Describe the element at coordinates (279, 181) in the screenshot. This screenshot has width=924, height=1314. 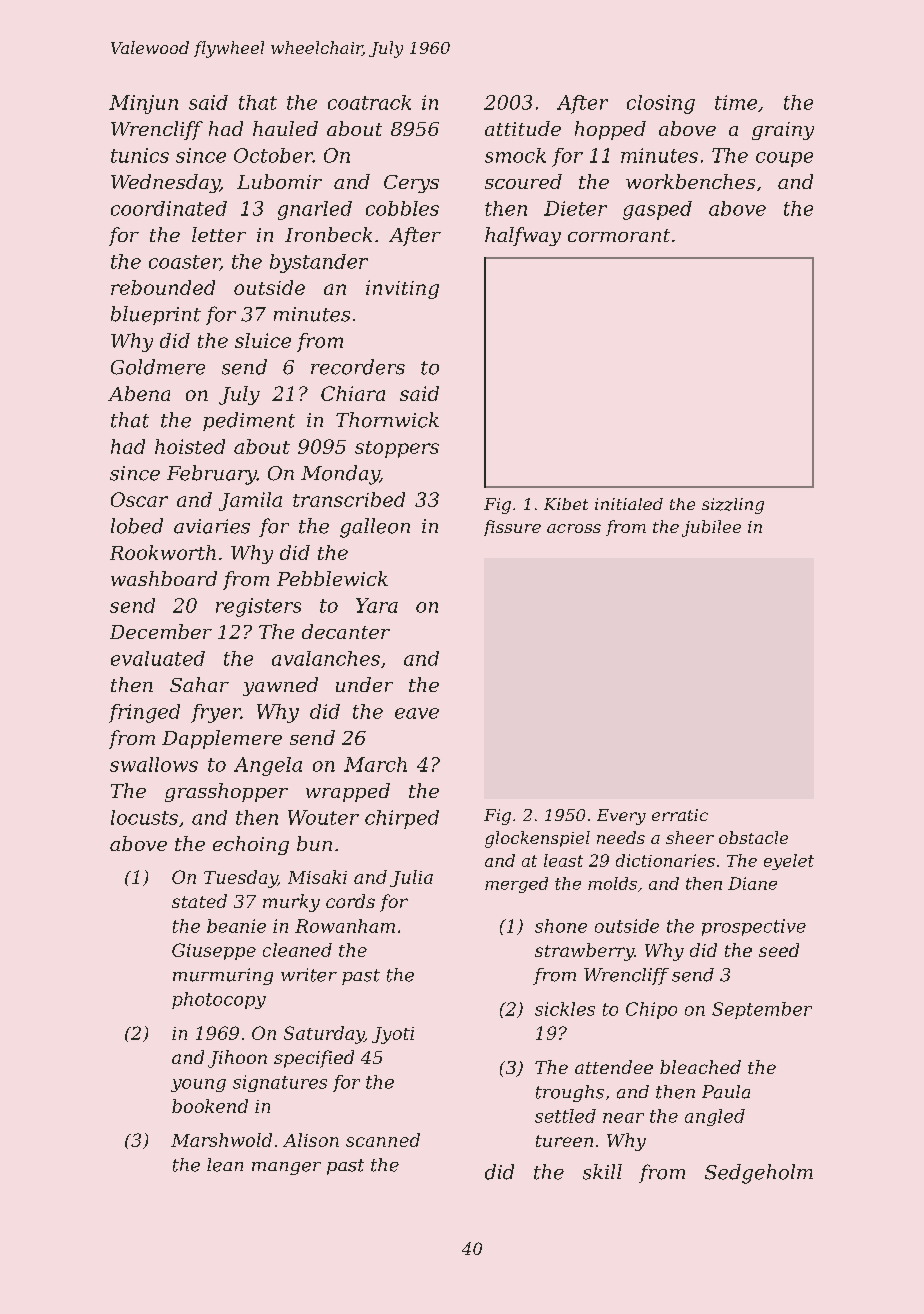
I see `Lubomir` at that location.
